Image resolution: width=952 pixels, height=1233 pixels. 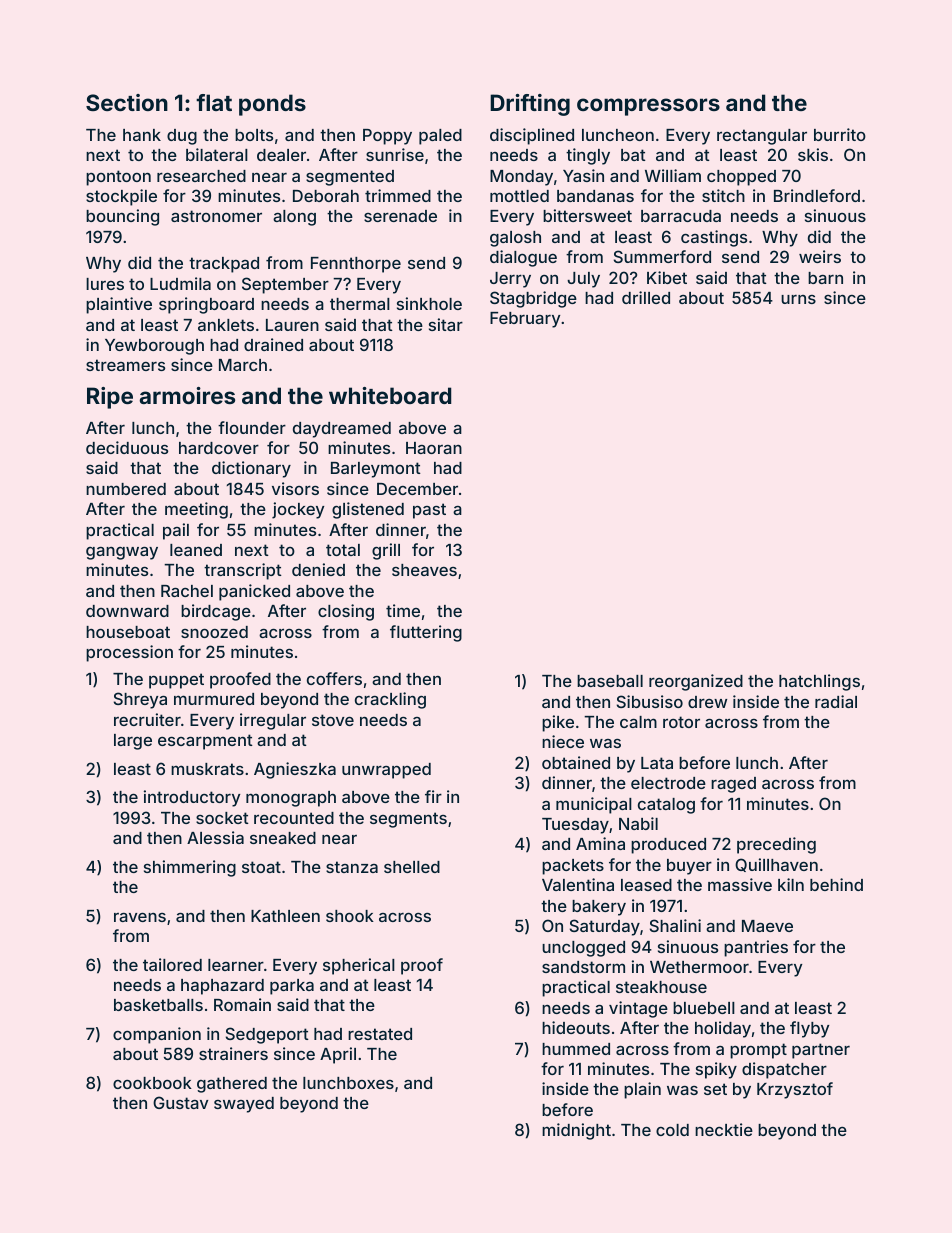 I want to click on Drifting, so click(x=530, y=105).
